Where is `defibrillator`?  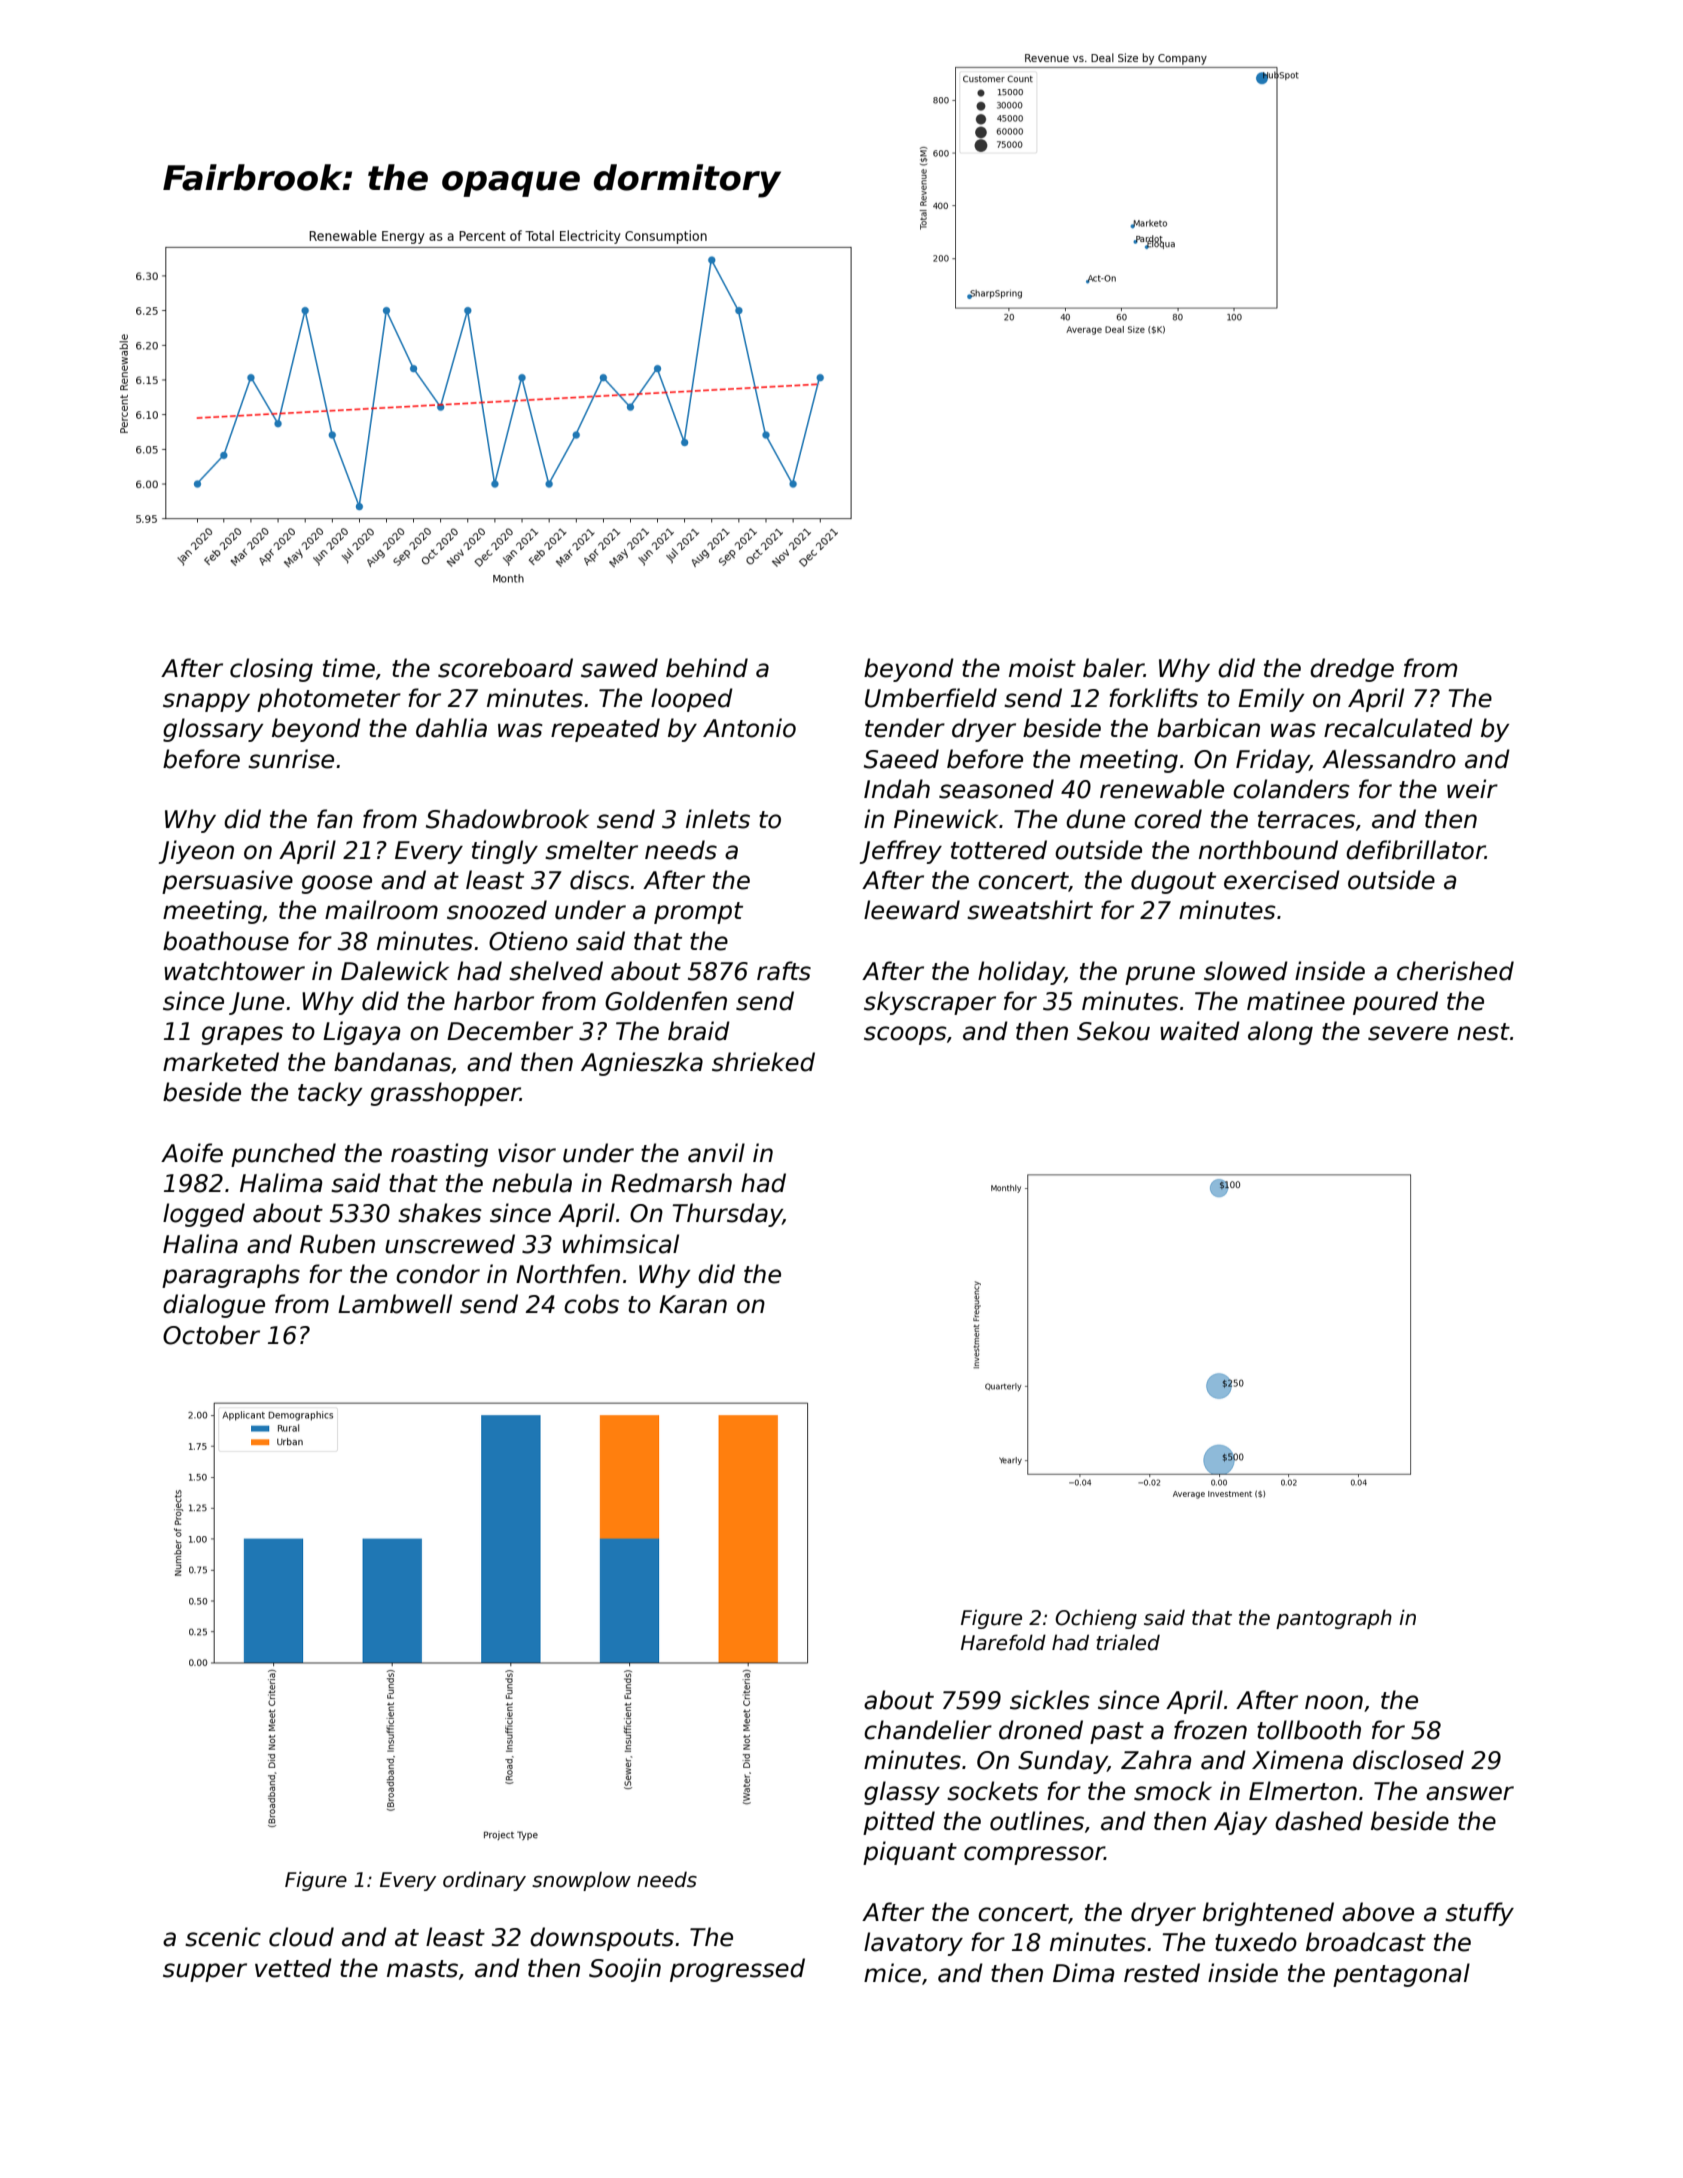
defibrillator is located at coordinates (1415, 850).
